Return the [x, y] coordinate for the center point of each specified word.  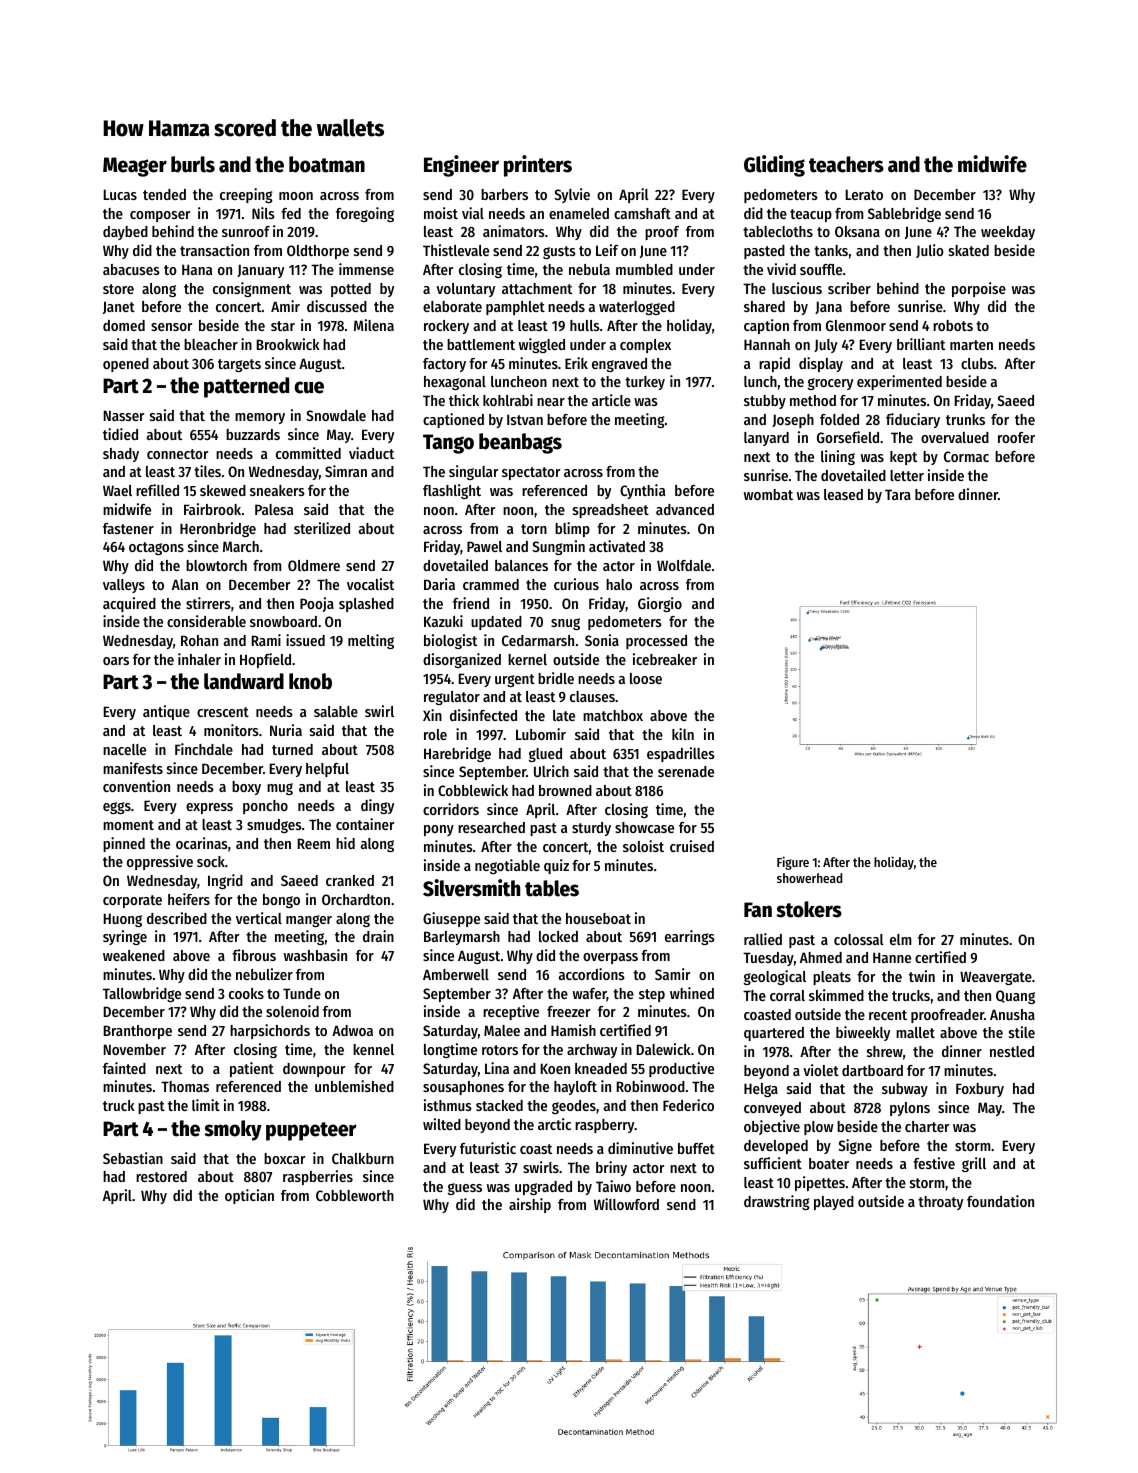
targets [239, 365]
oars [116, 661]
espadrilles [681, 754]
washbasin [315, 955]
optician [249, 1196]
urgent [515, 680]
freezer [568, 1011]
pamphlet [515, 308]
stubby [765, 402]
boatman [327, 164]
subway [905, 1090]
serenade [686, 771]
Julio [930, 251]
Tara [898, 494]
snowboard [283, 621]
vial [473, 213]
